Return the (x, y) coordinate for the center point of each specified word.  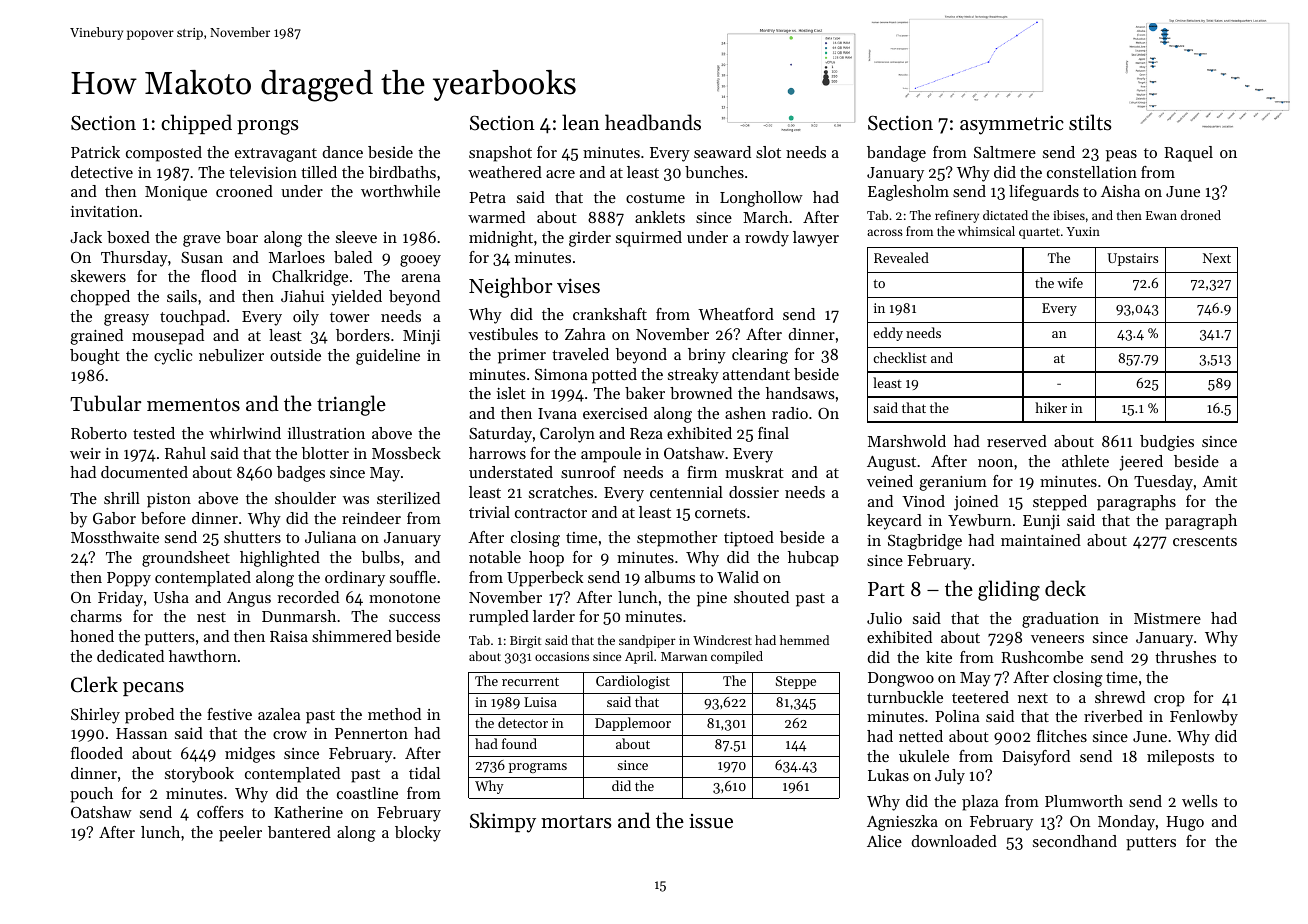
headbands (653, 122)
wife (1070, 282)
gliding (1009, 590)
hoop (546, 559)
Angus (249, 599)
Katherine (308, 812)
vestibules (503, 334)
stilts (1090, 122)
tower (349, 317)
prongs (268, 127)
